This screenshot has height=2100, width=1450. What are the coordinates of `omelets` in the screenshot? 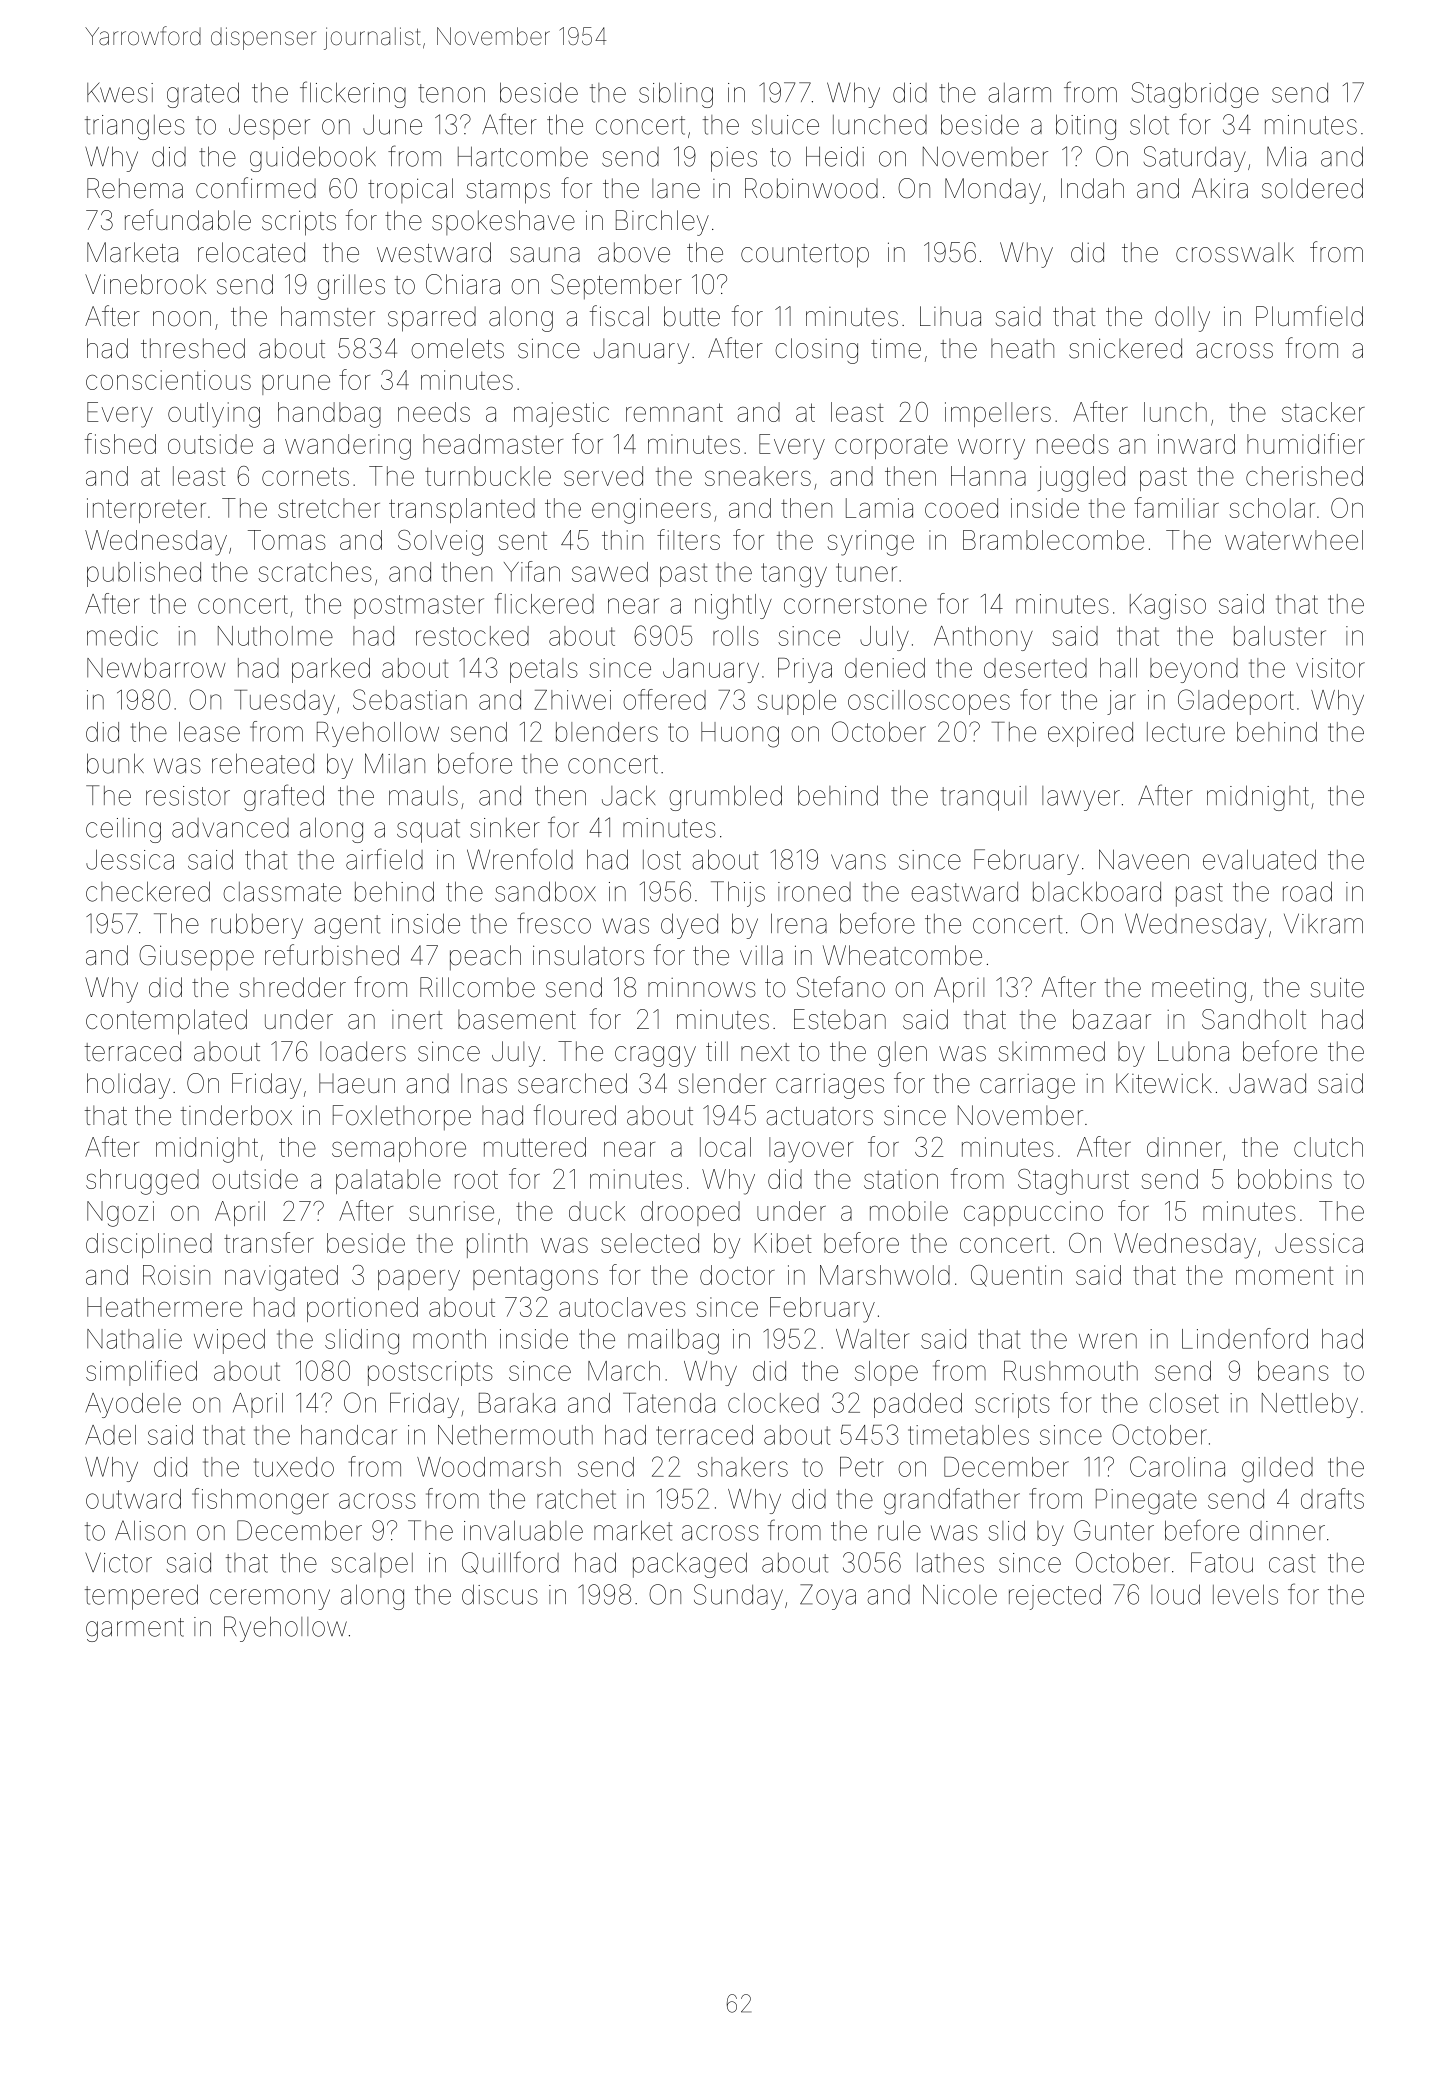 It's located at (457, 348).
